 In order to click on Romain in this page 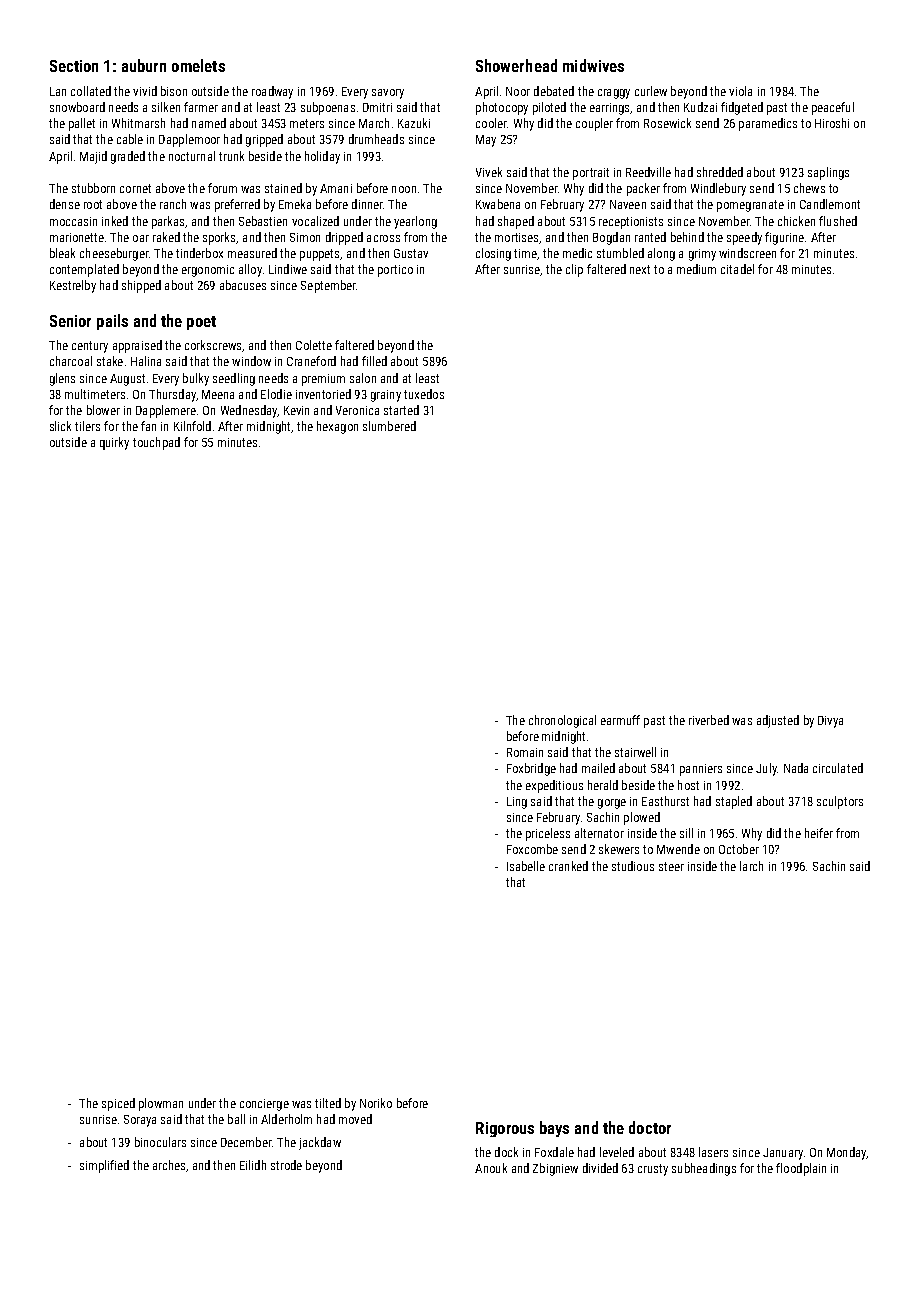, I will do `click(525, 752)`.
